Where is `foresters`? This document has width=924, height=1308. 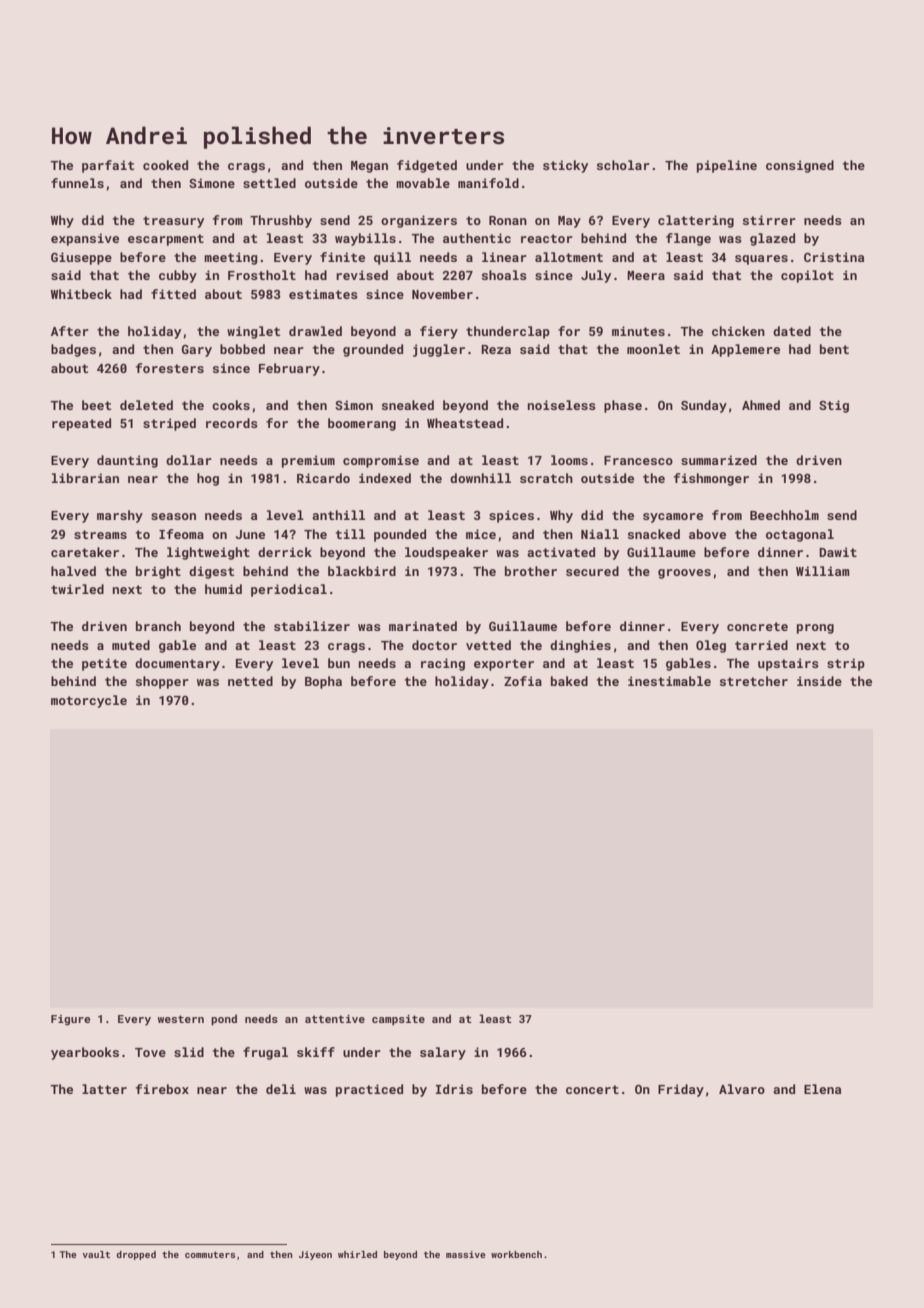 foresters is located at coordinates (170, 368).
